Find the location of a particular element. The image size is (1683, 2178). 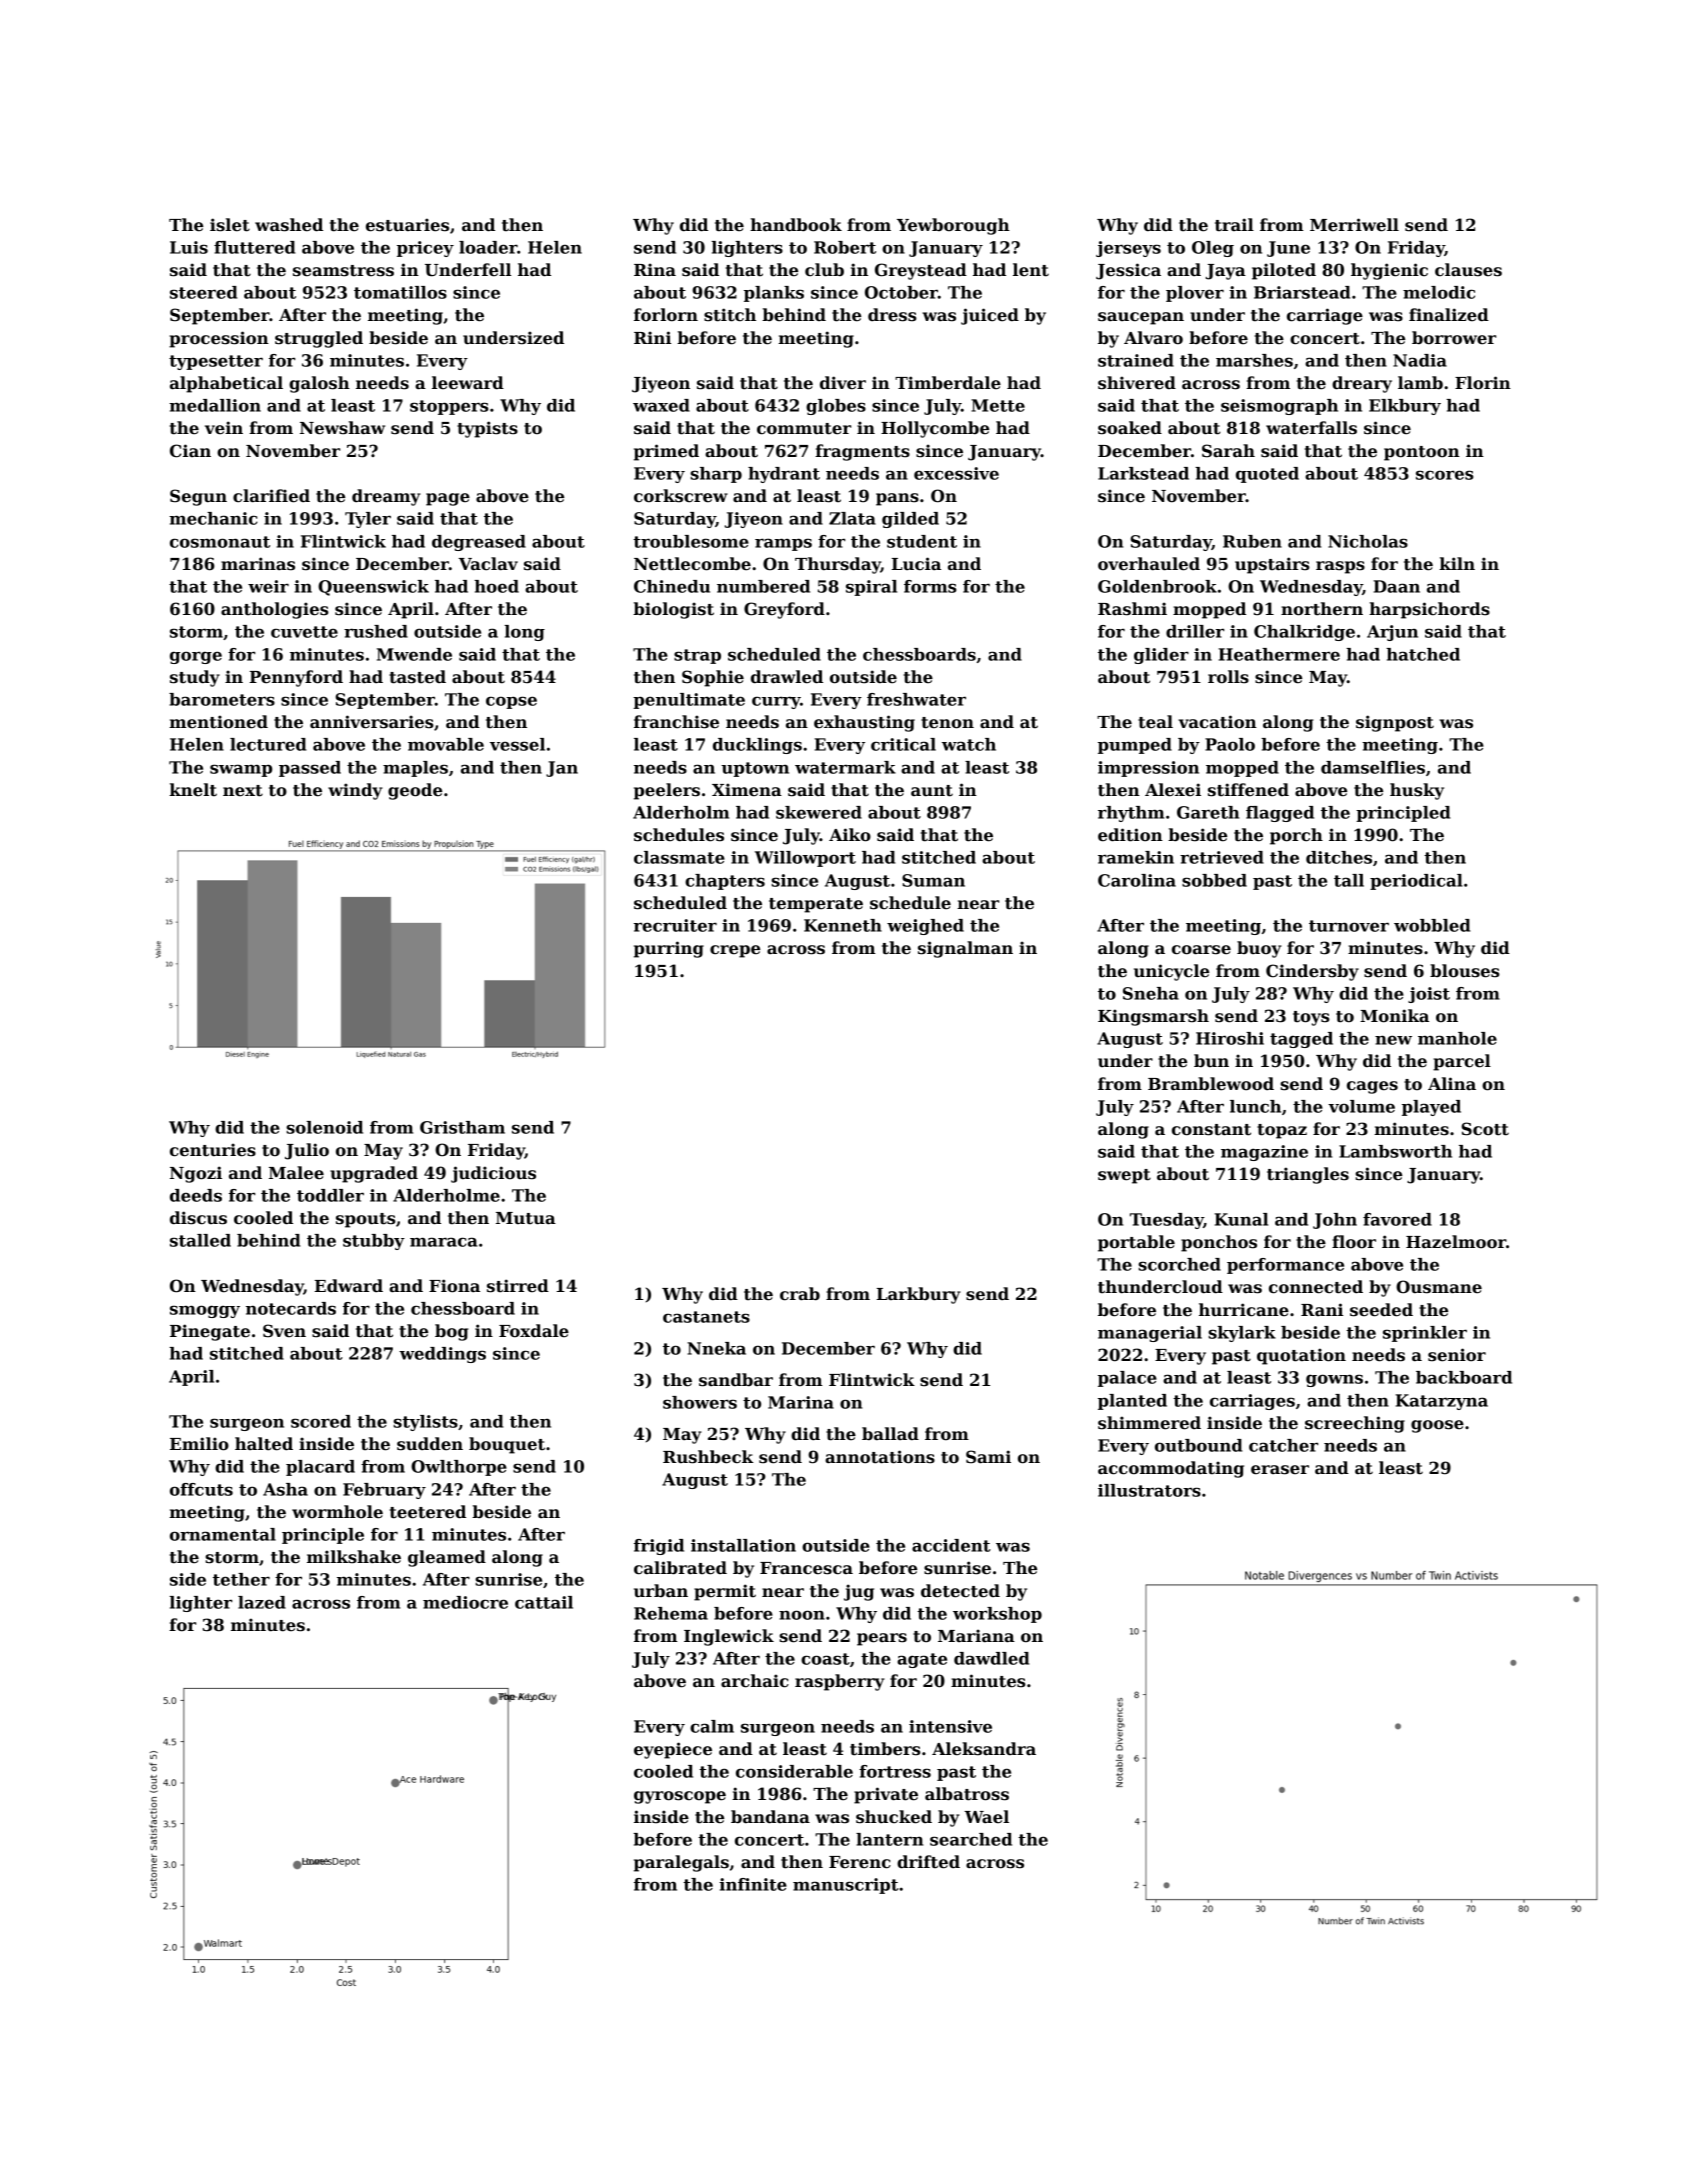

Merriwell is located at coordinates (1354, 225).
